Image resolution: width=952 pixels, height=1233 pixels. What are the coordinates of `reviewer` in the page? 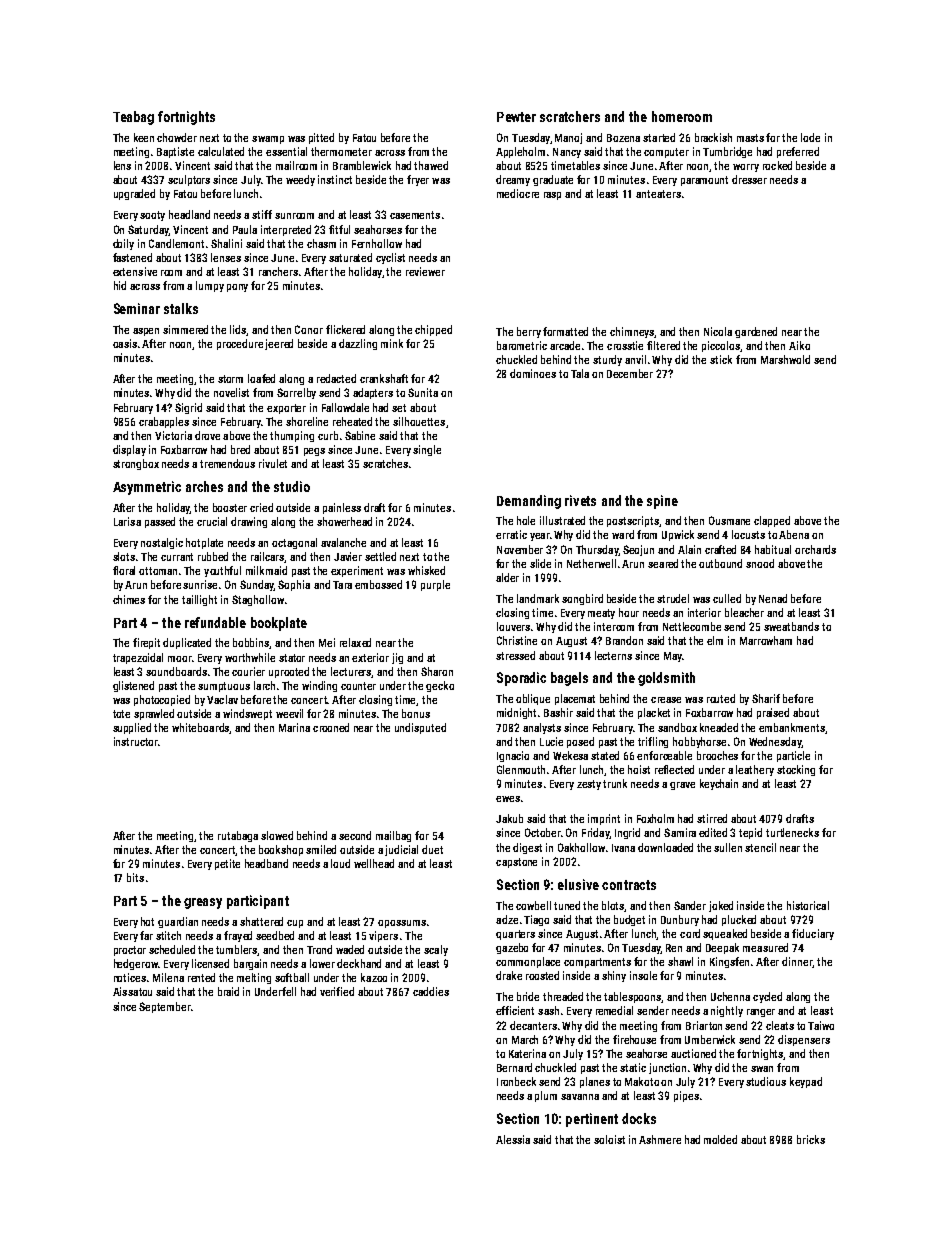 It's located at (425, 271).
